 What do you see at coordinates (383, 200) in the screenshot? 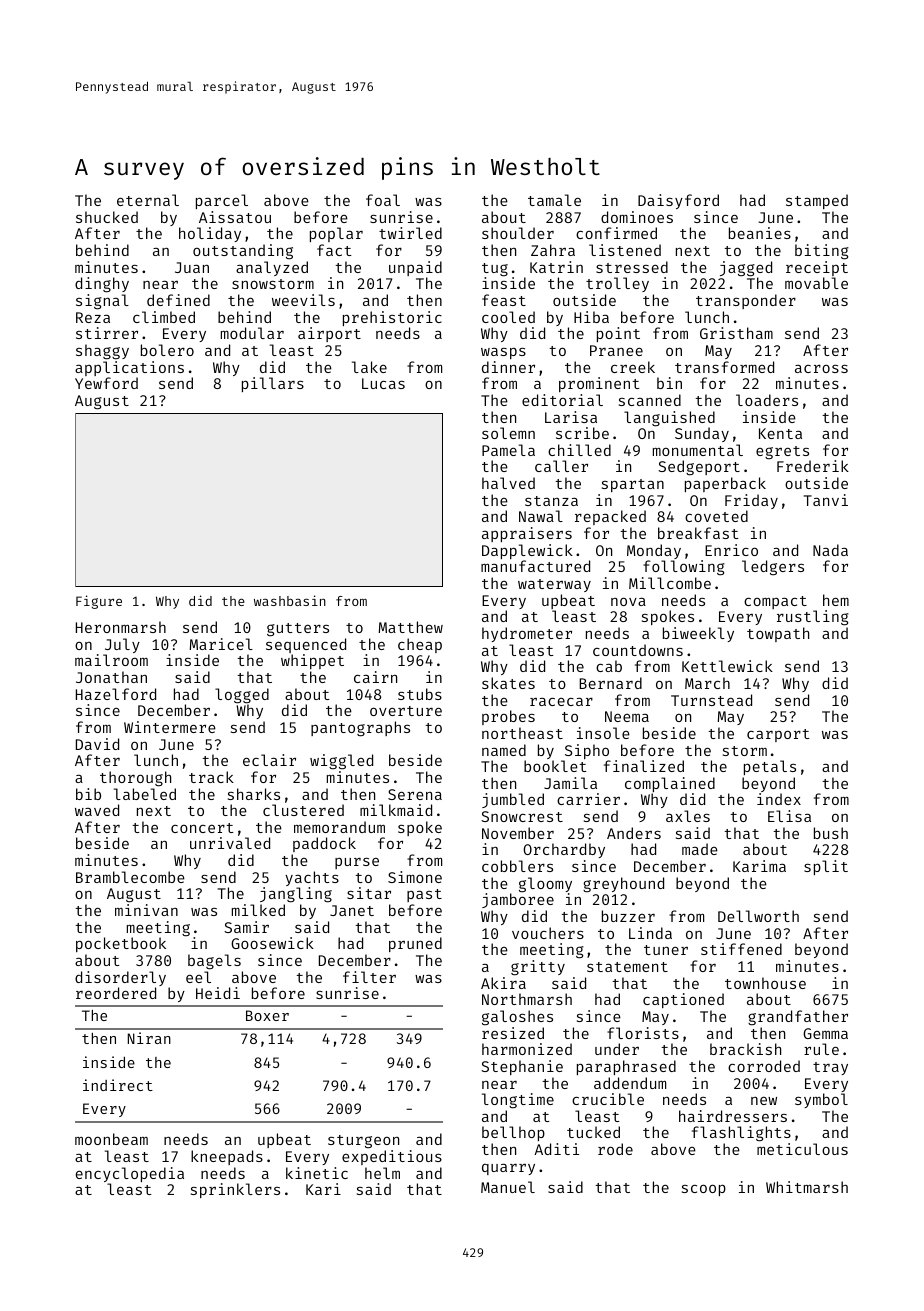
I see `foal` at bounding box center [383, 200].
